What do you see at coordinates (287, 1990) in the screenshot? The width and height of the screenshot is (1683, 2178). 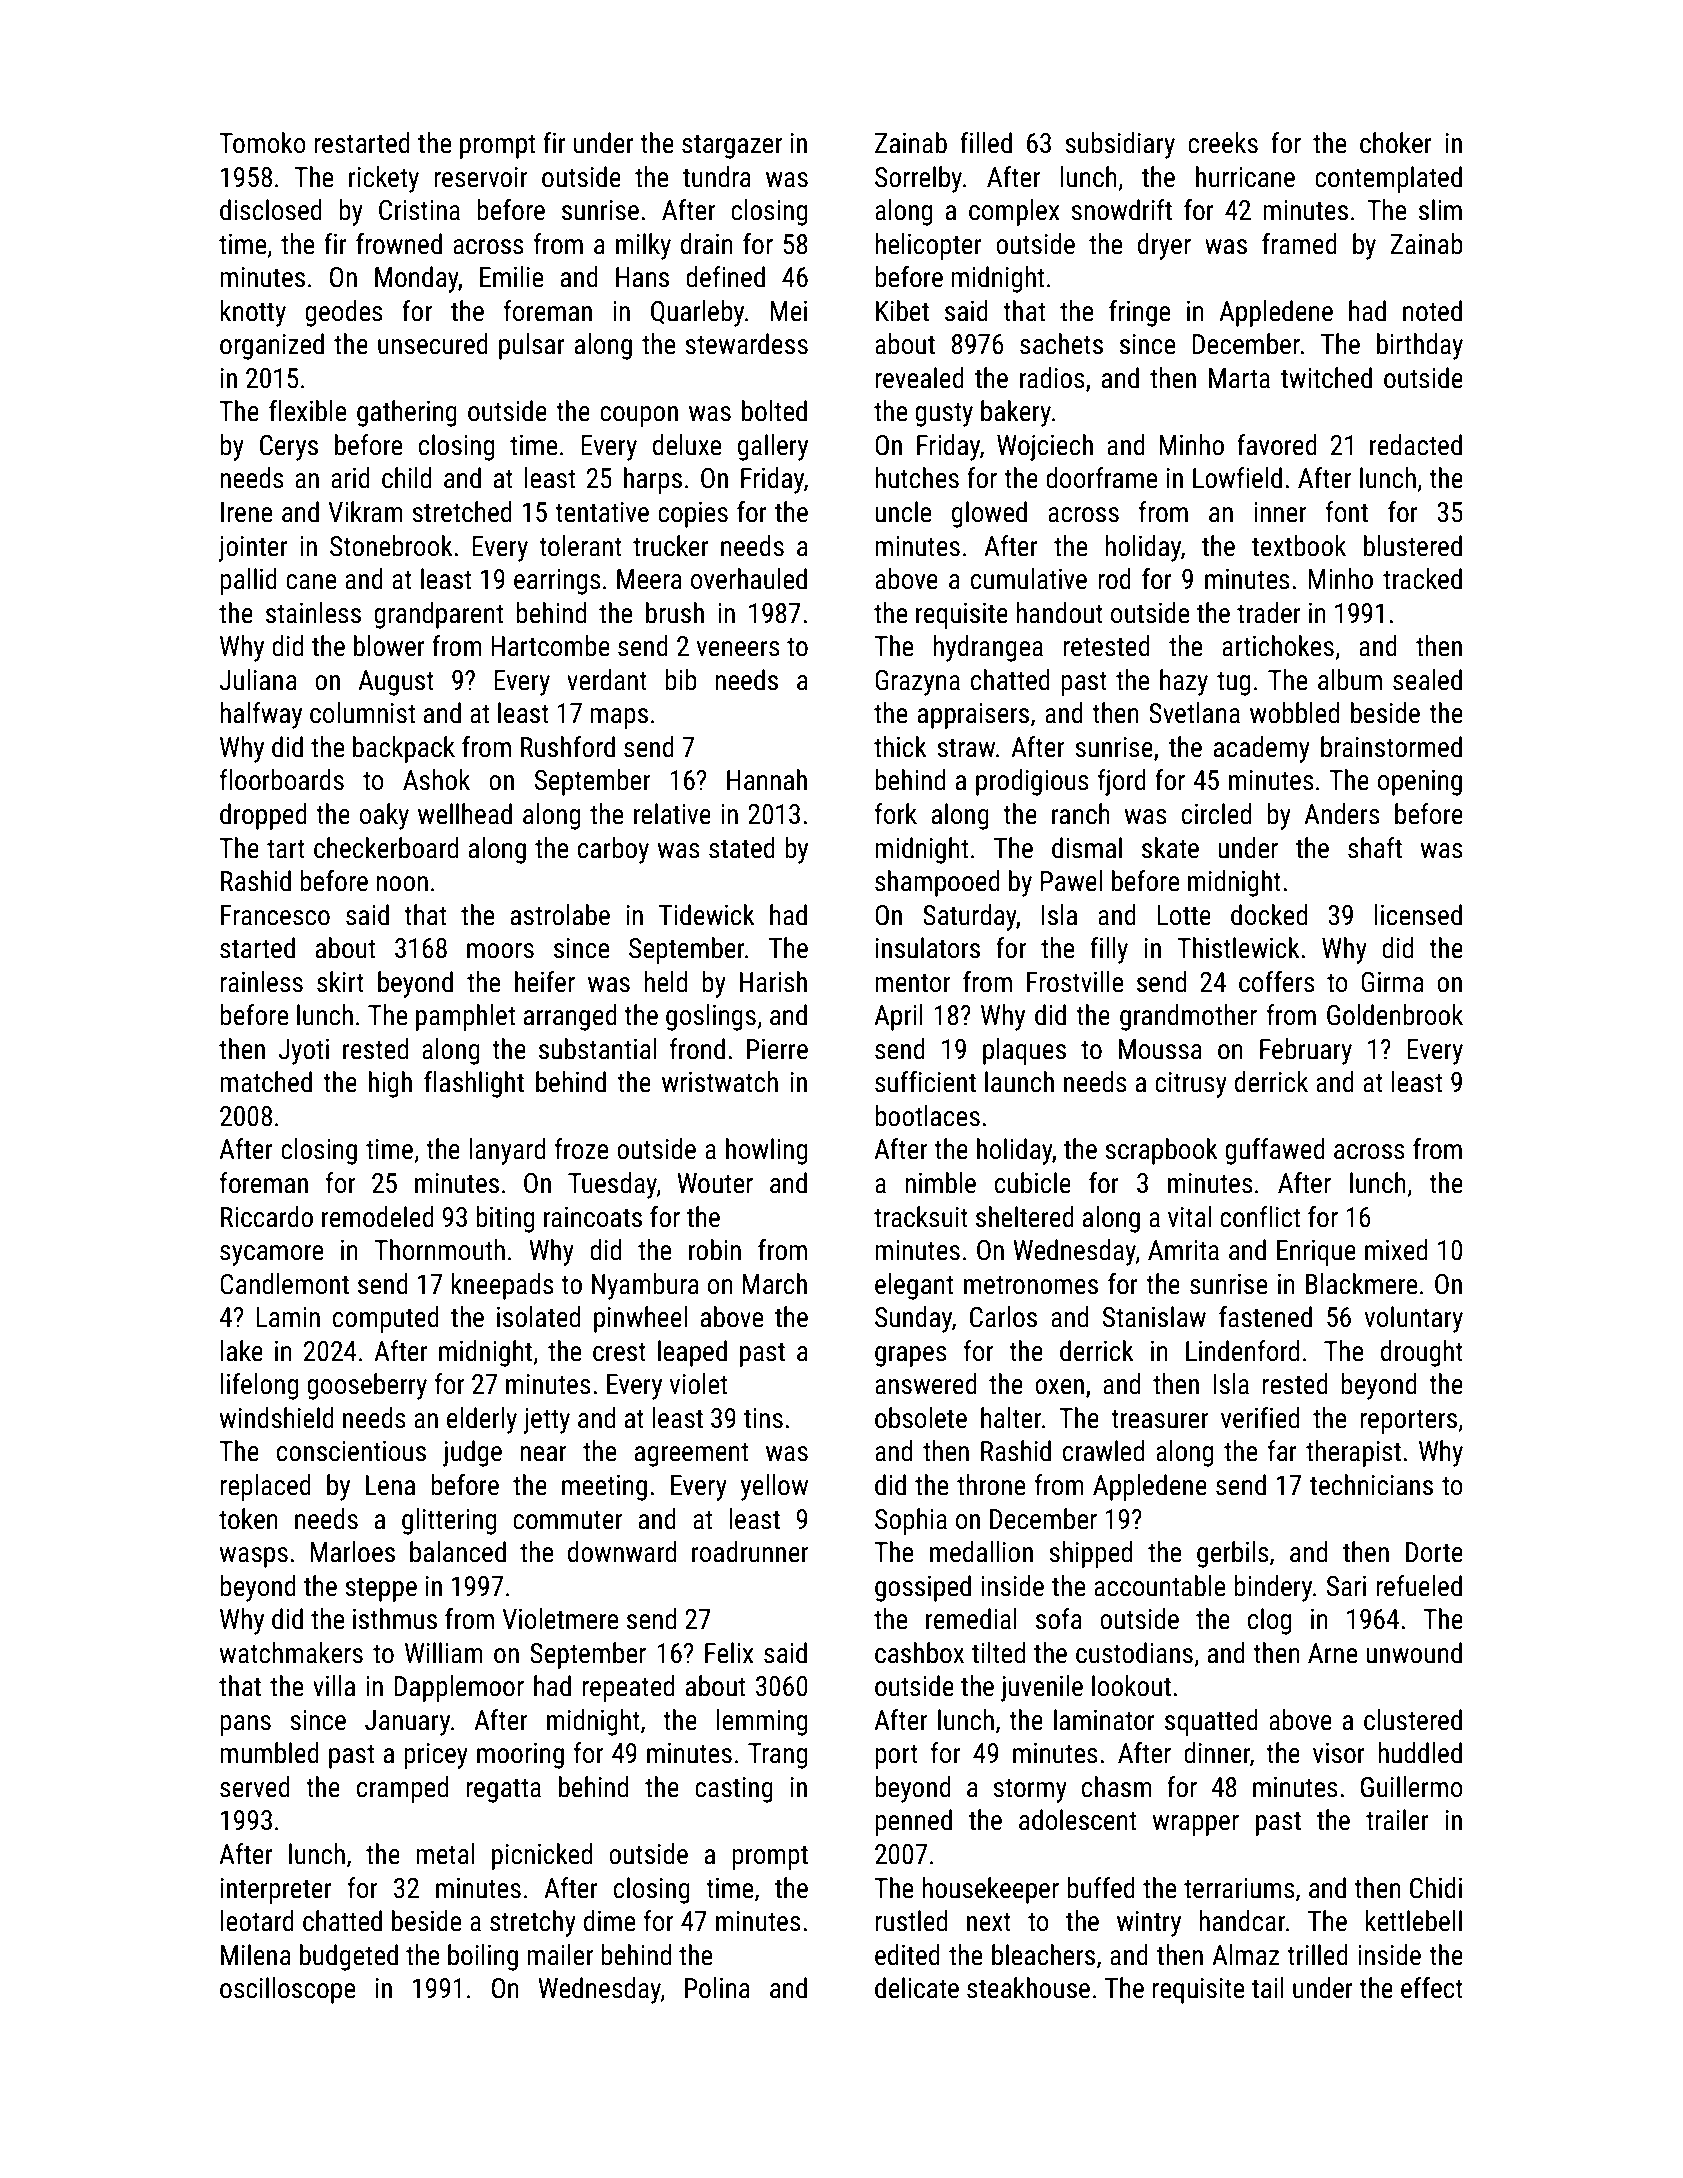 I see `oscilloscope` at bounding box center [287, 1990].
